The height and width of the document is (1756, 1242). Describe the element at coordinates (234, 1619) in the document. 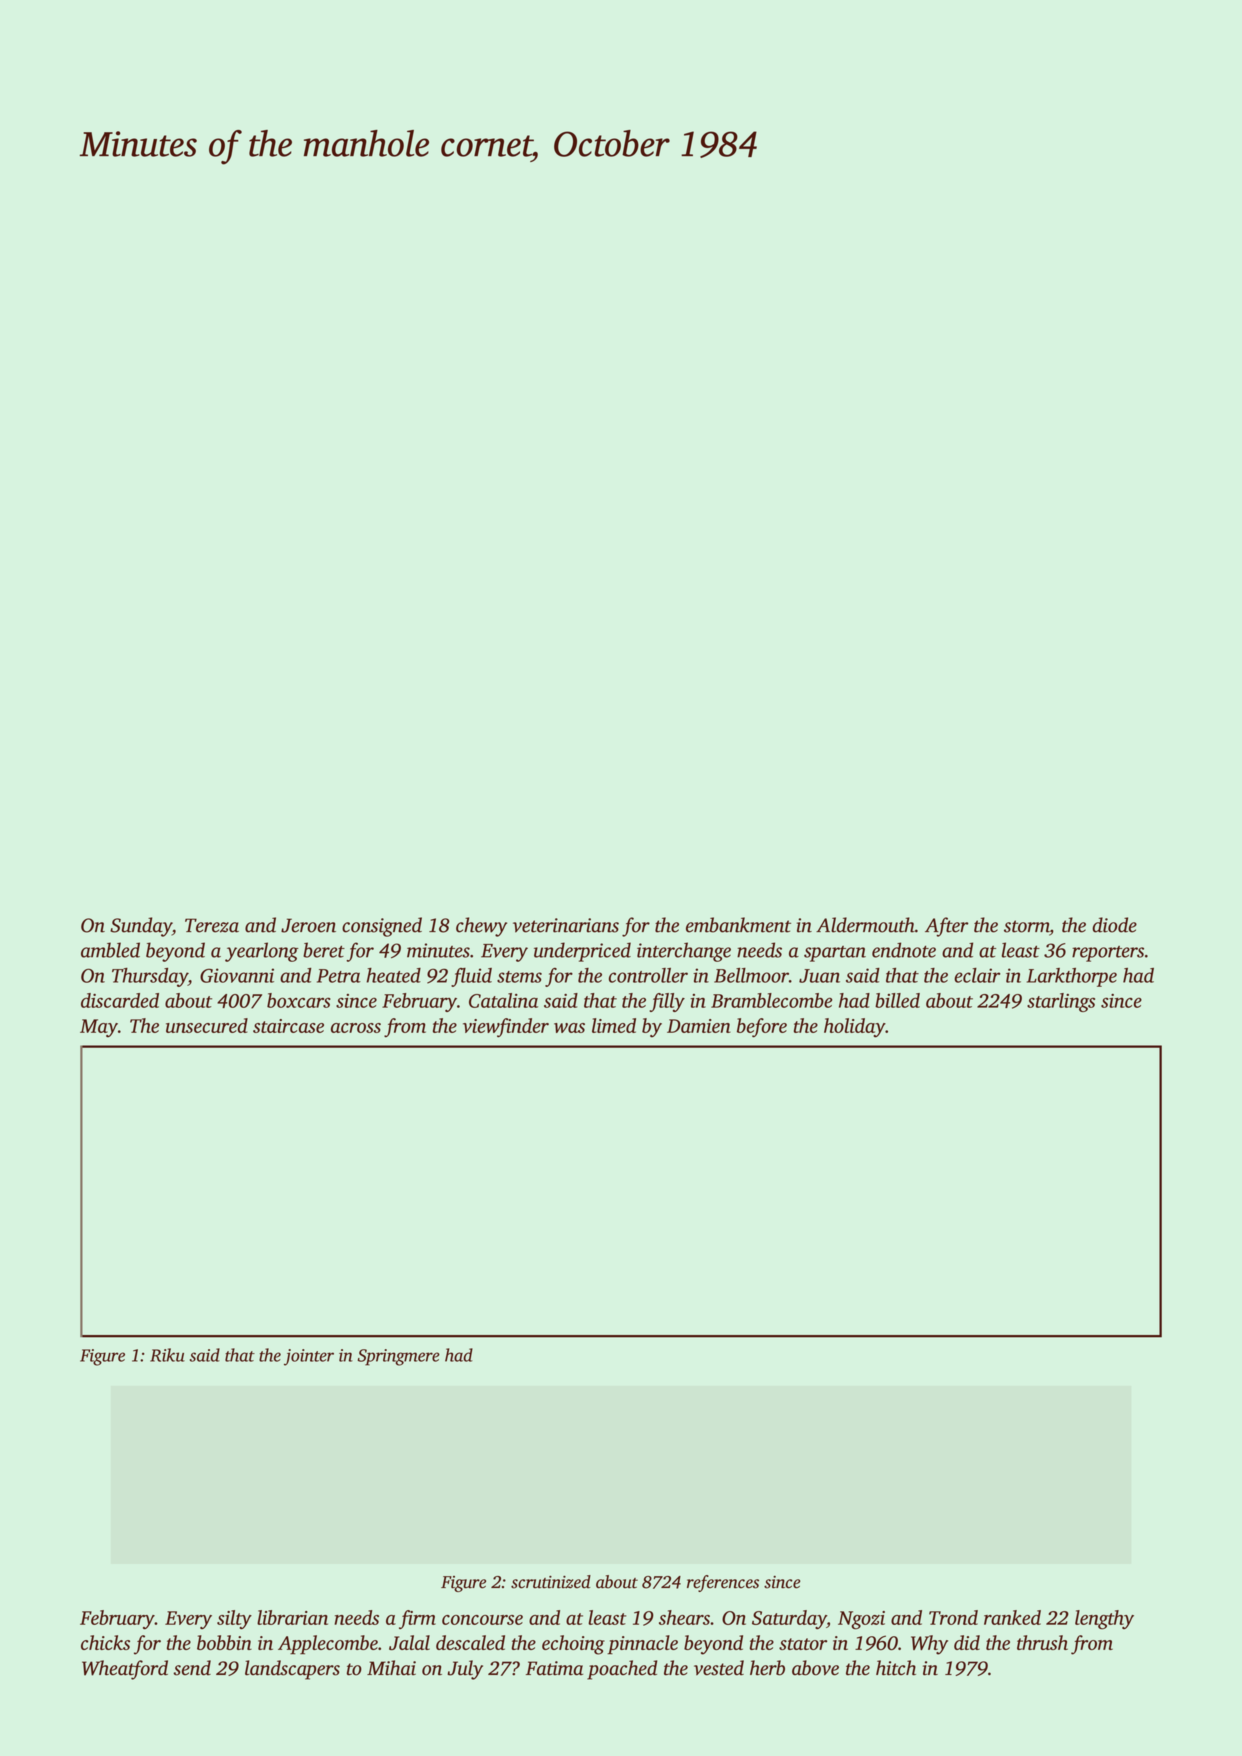

I see `silty` at that location.
